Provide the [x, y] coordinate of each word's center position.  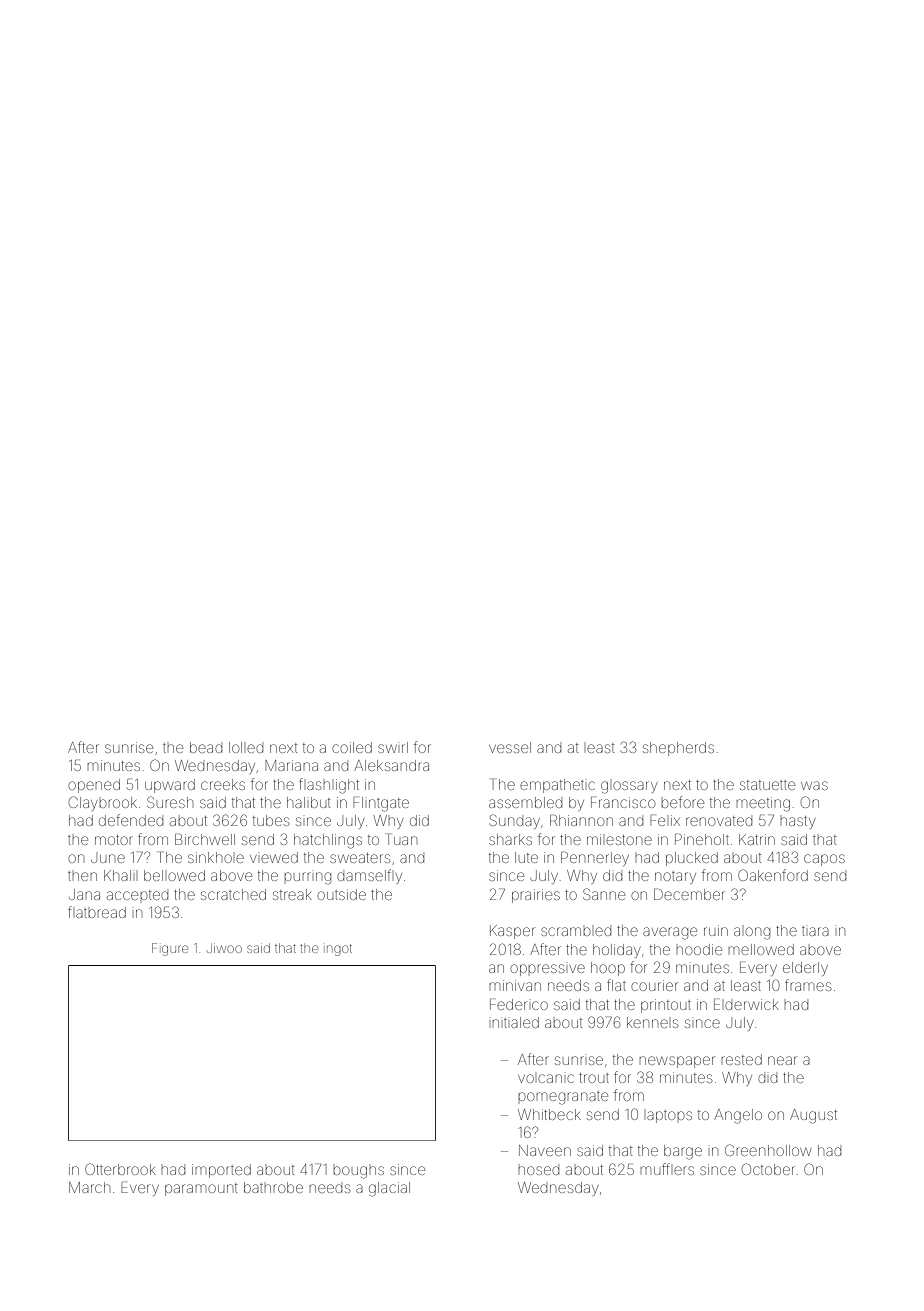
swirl [393, 747]
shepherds [678, 749]
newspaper [677, 1062]
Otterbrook [120, 1169]
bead [206, 747]
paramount [201, 1189]
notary [675, 877]
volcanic [546, 1078]
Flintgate [381, 804]
